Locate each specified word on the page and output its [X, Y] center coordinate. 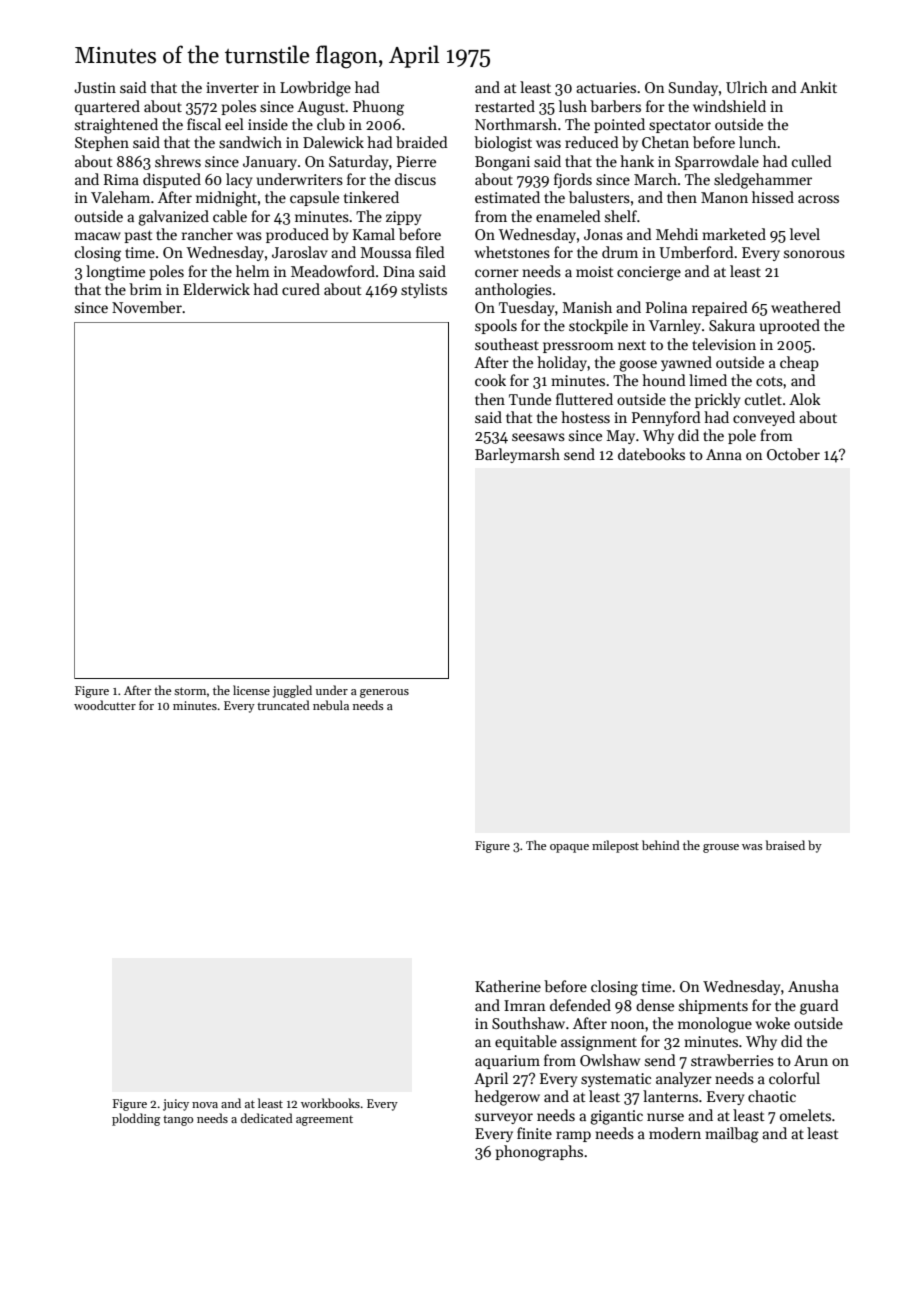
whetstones [512, 252]
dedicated [267, 1118]
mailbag [732, 1135]
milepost [615, 846]
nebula [331, 705]
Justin [95, 87]
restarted [505, 106]
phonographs [539, 1153]
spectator [680, 126]
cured [301, 289]
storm [190, 691]
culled [812, 161]
